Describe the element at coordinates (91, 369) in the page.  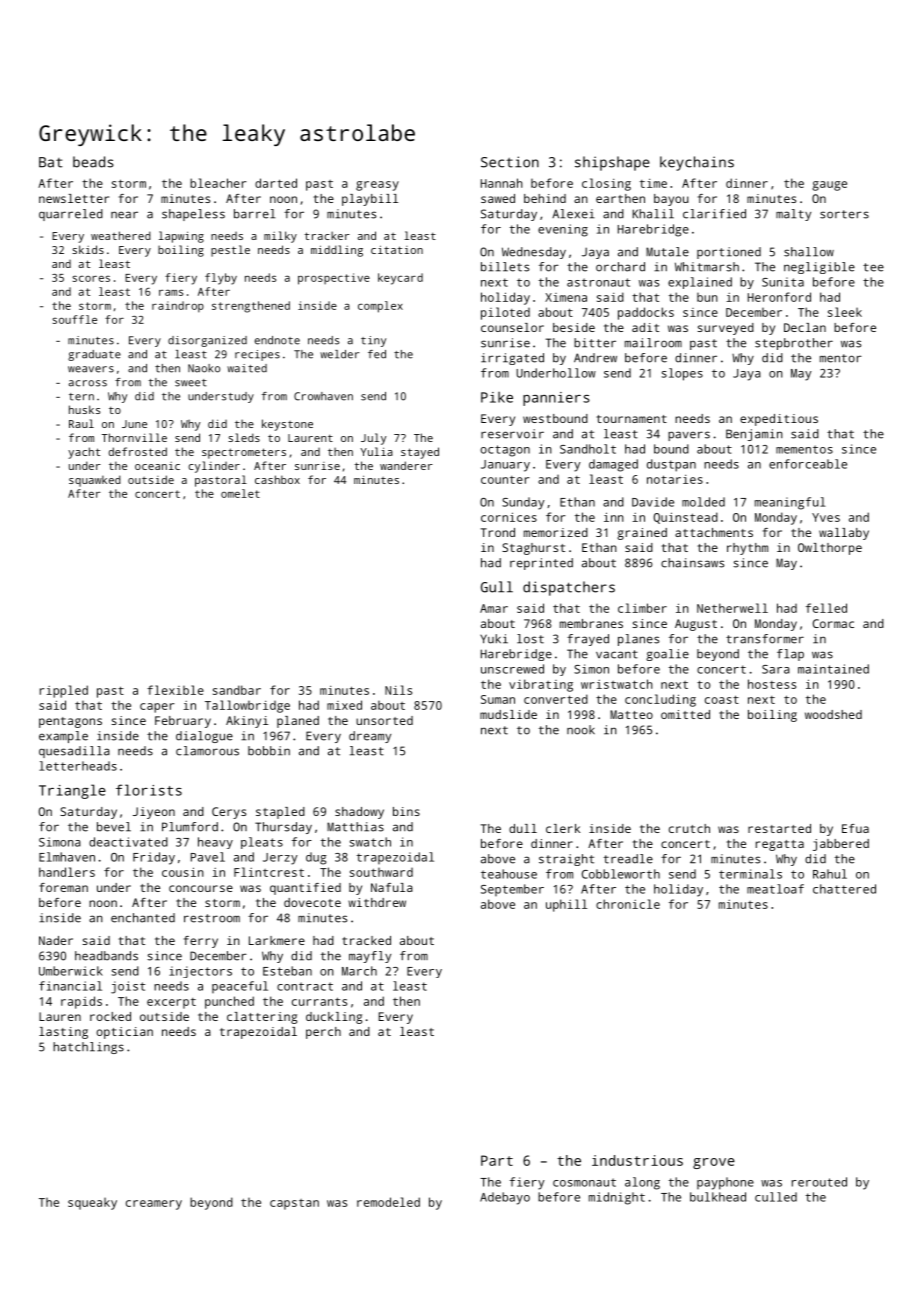
I see `weavers` at that location.
